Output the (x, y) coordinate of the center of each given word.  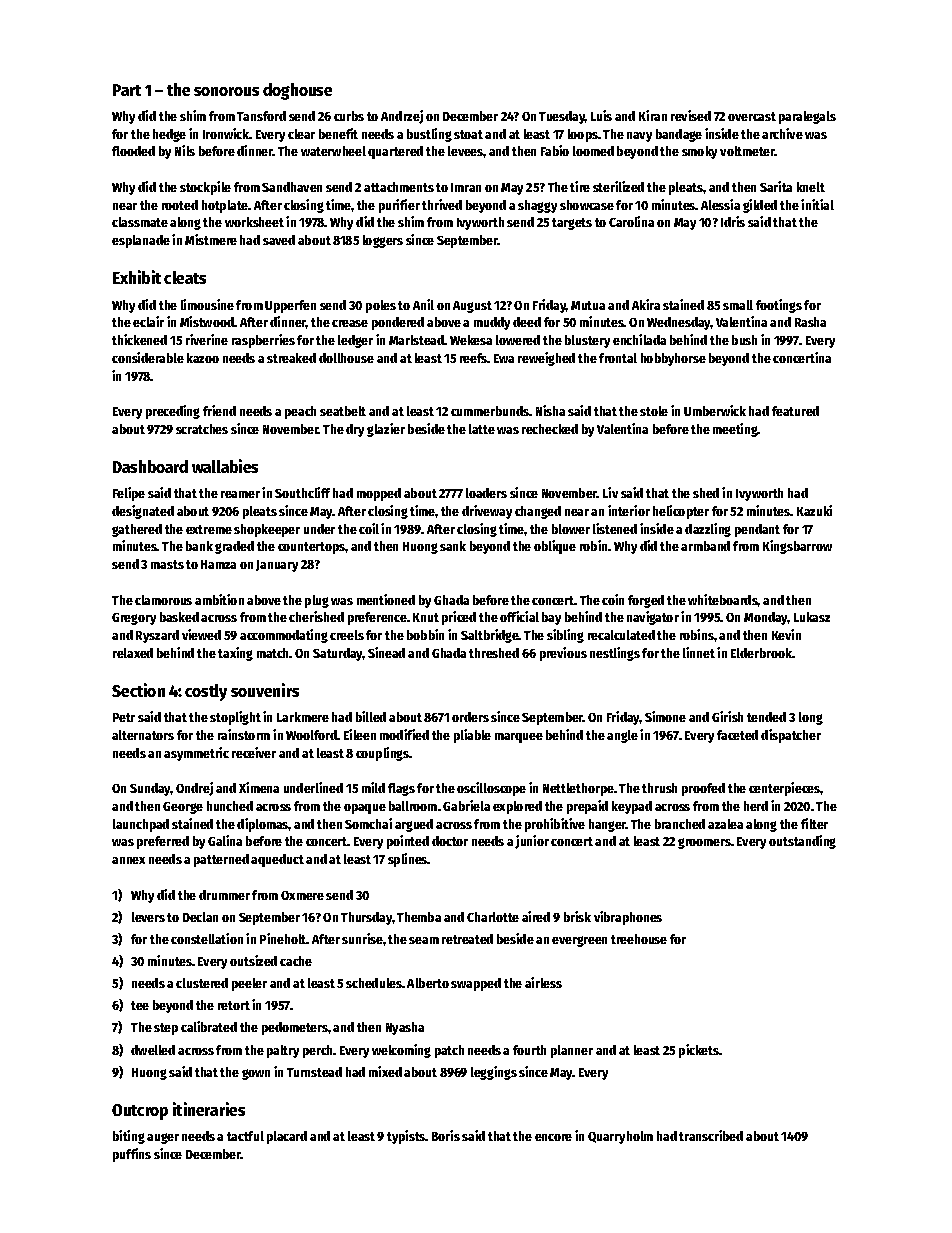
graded (234, 547)
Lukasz (812, 617)
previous (563, 654)
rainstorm (244, 734)
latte (482, 429)
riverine (207, 339)
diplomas (263, 825)
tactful (245, 1136)
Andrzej (402, 117)
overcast (752, 116)
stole (654, 411)
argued (414, 825)
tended (766, 717)
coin (613, 599)
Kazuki (814, 510)
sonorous (226, 91)
